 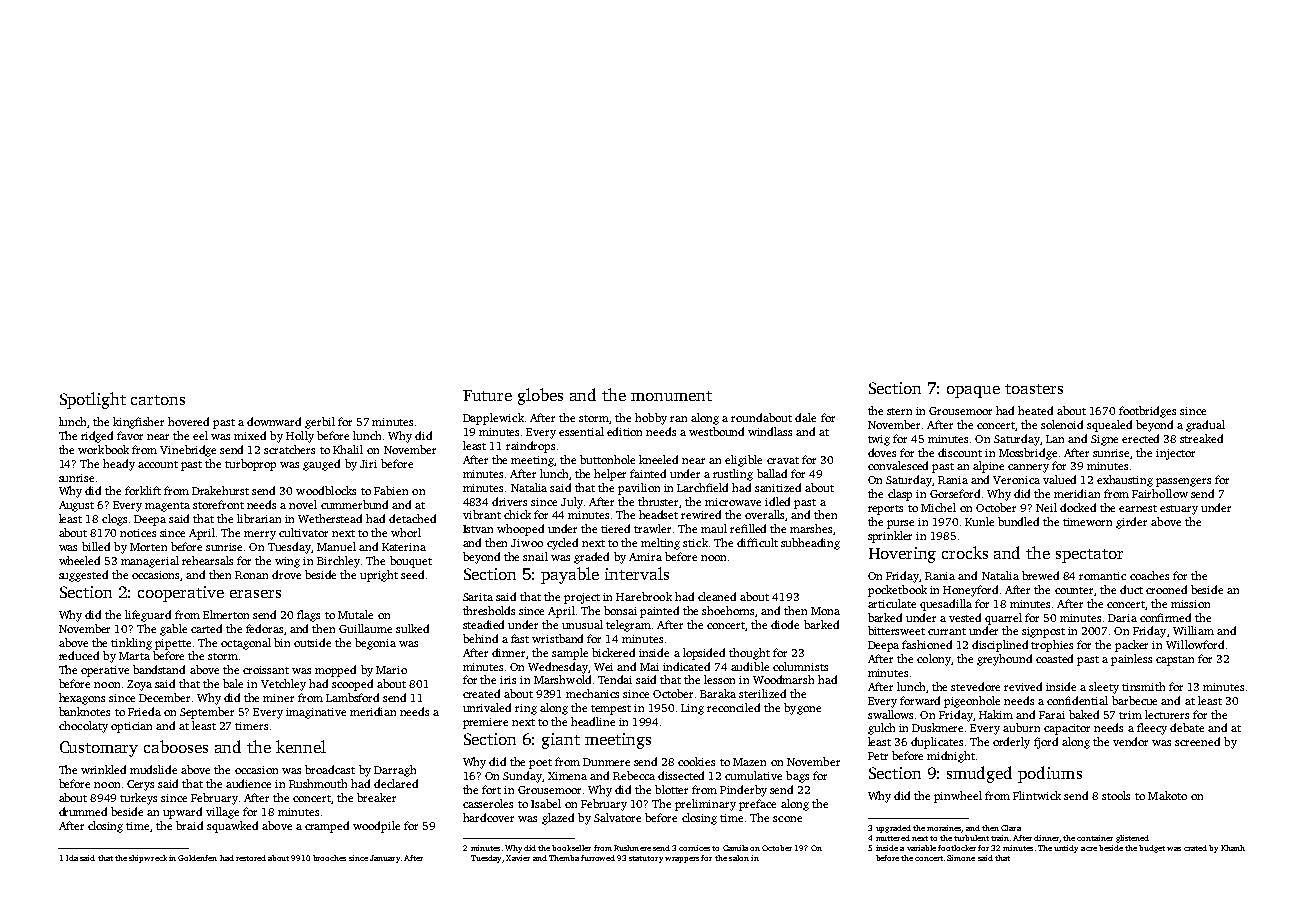 What do you see at coordinates (76, 506) in the page?
I see `August` at bounding box center [76, 506].
